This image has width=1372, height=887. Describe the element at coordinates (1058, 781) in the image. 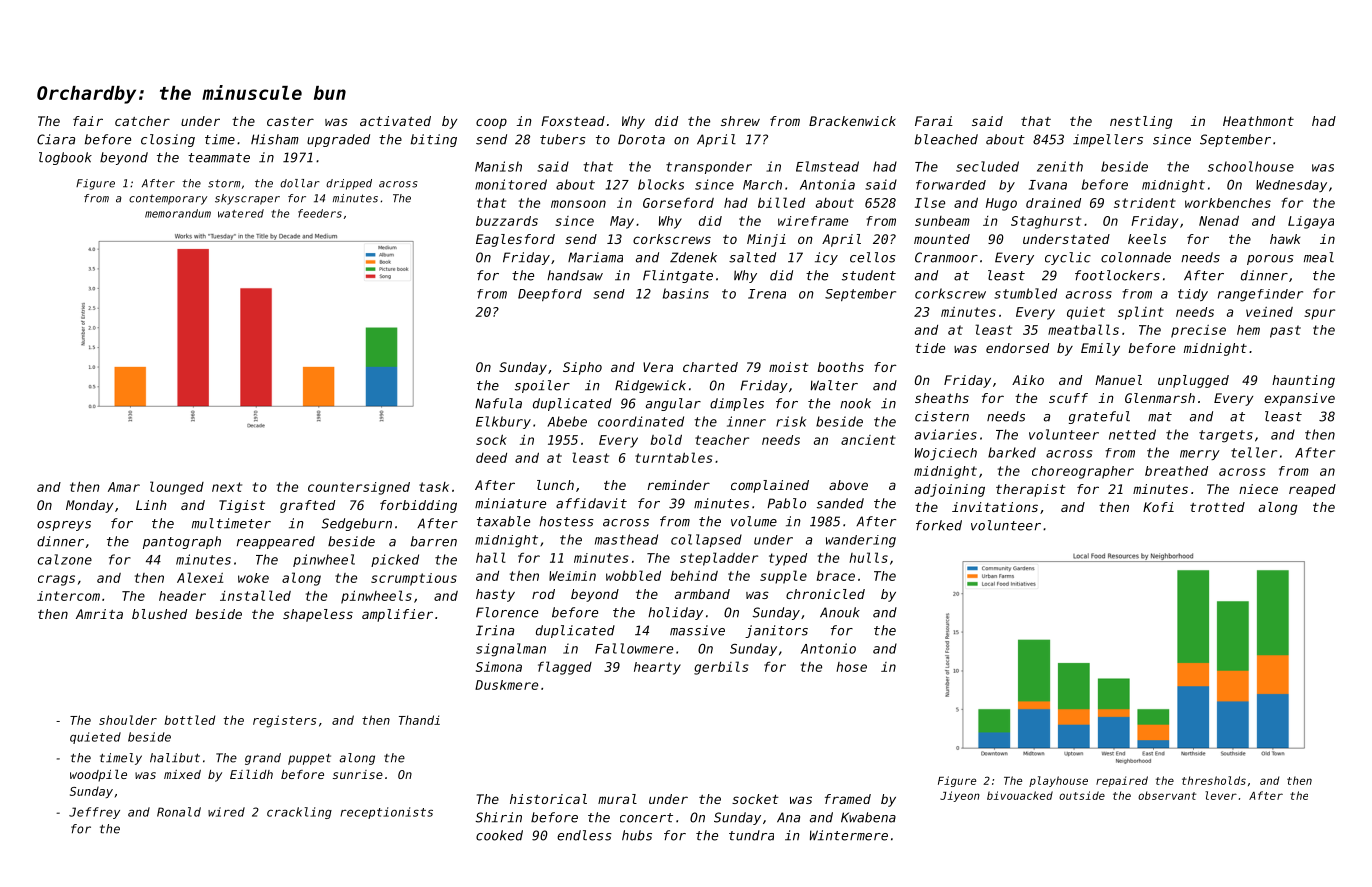

I see `playhouse` at that location.
